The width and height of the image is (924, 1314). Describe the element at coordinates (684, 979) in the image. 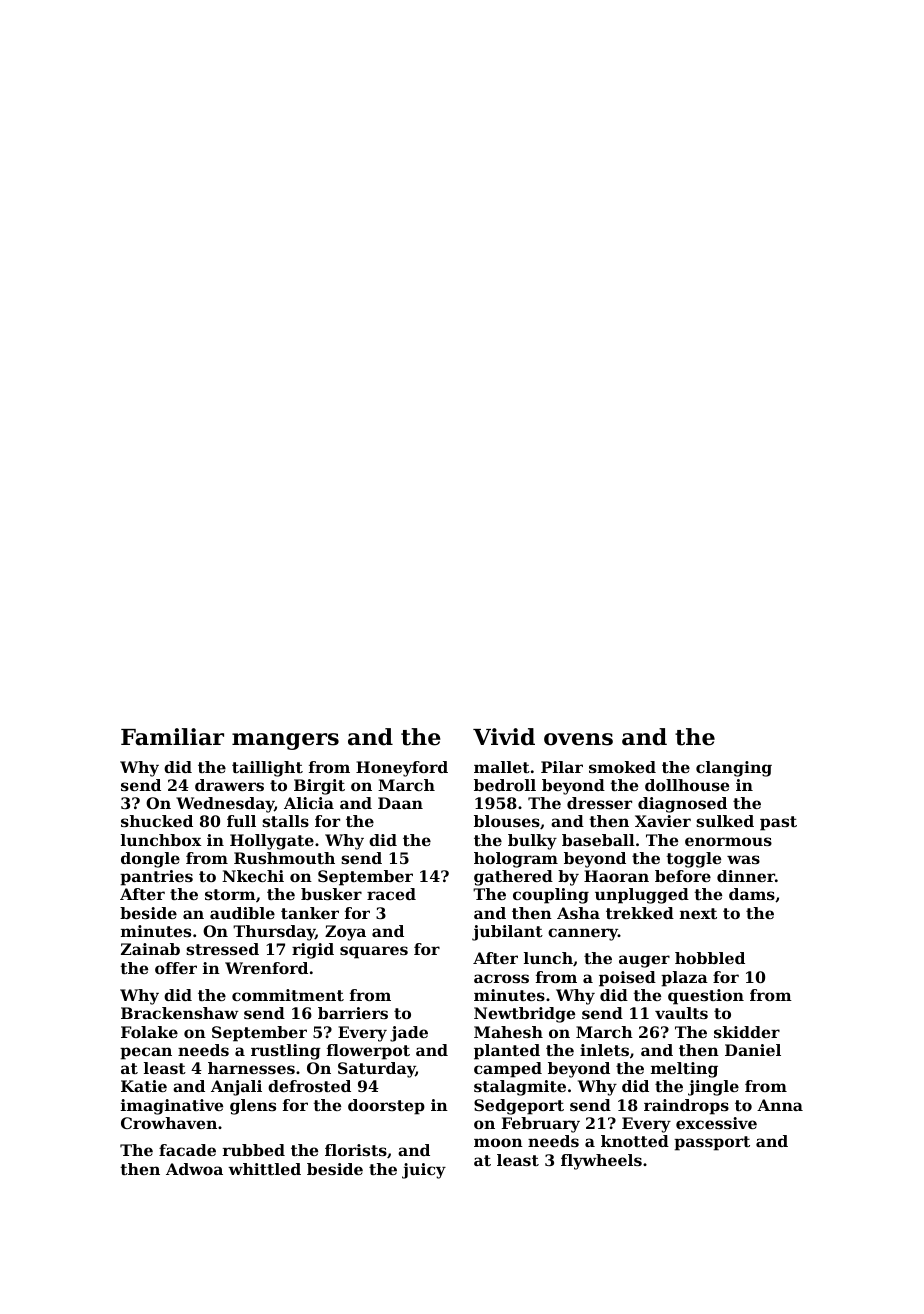

I see `plaza` at that location.
